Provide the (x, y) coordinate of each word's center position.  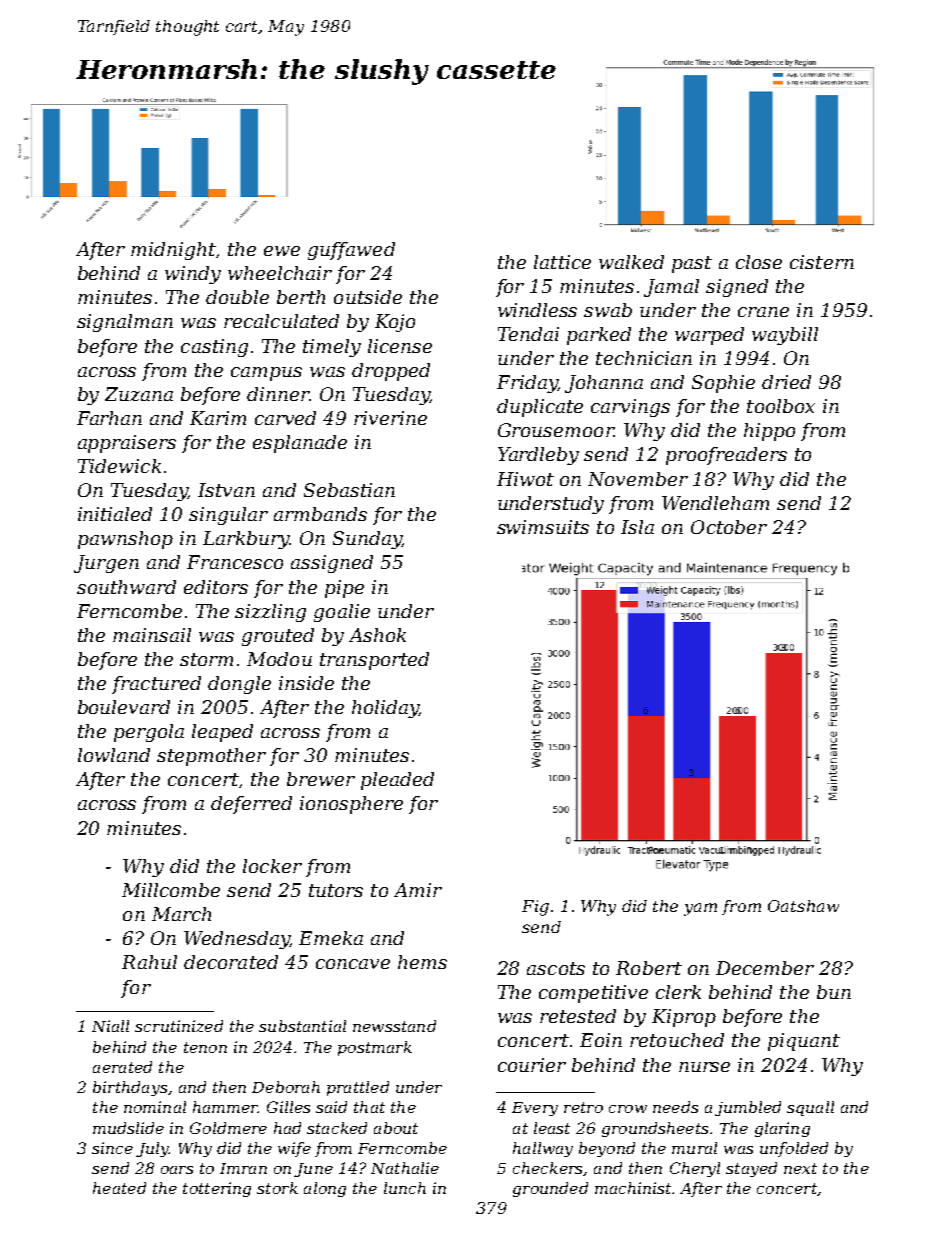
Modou (279, 659)
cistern (822, 262)
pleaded (397, 781)
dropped (391, 372)
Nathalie (405, 1168)
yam (700, 909)
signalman (125, 323)
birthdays (130, 1088)
